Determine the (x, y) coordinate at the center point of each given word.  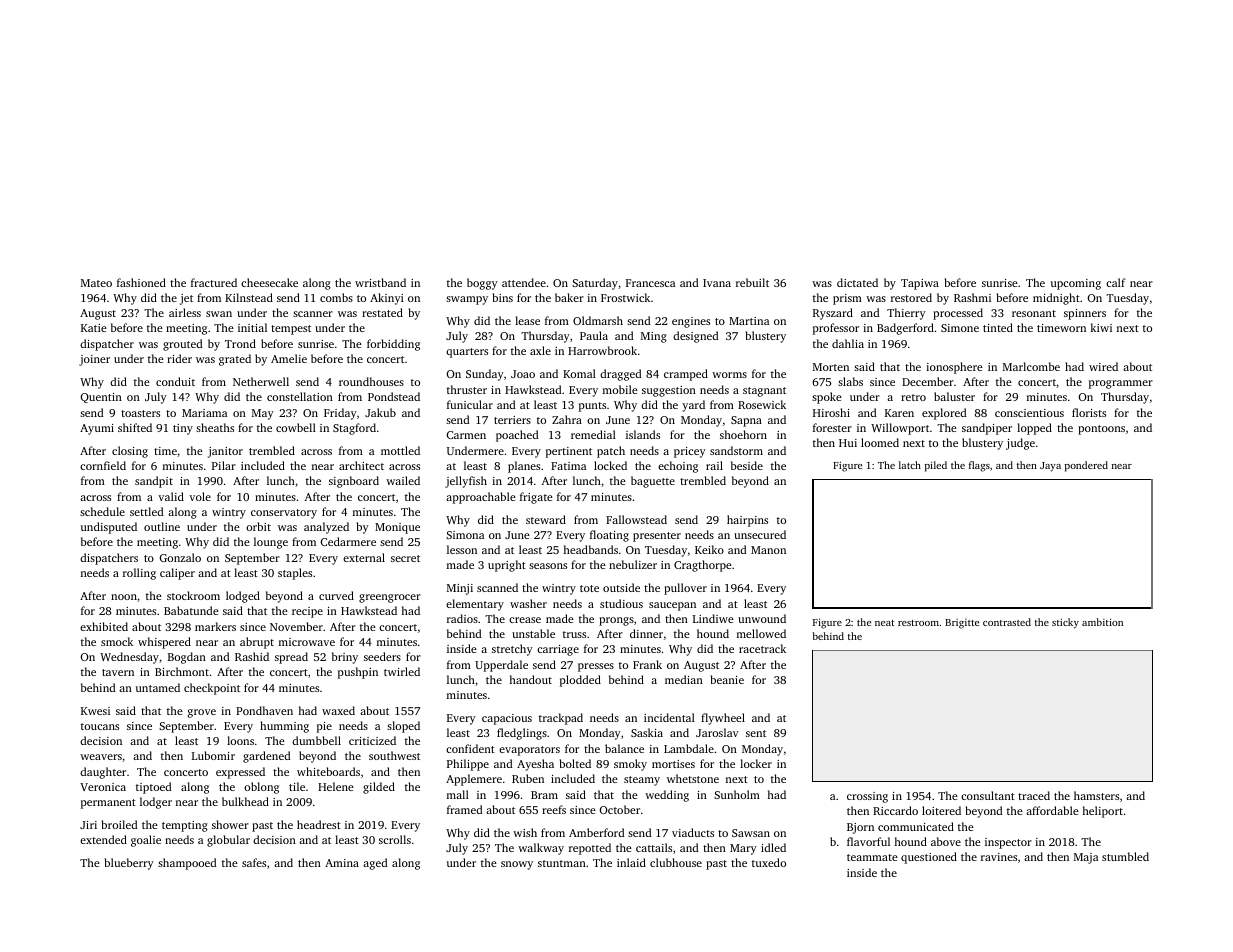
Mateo (96, 283)
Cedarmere (348, 541)
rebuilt (752, 282)
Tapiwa (920, 284)
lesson (462, 549)
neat (884, 623)
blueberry (129, 864)
